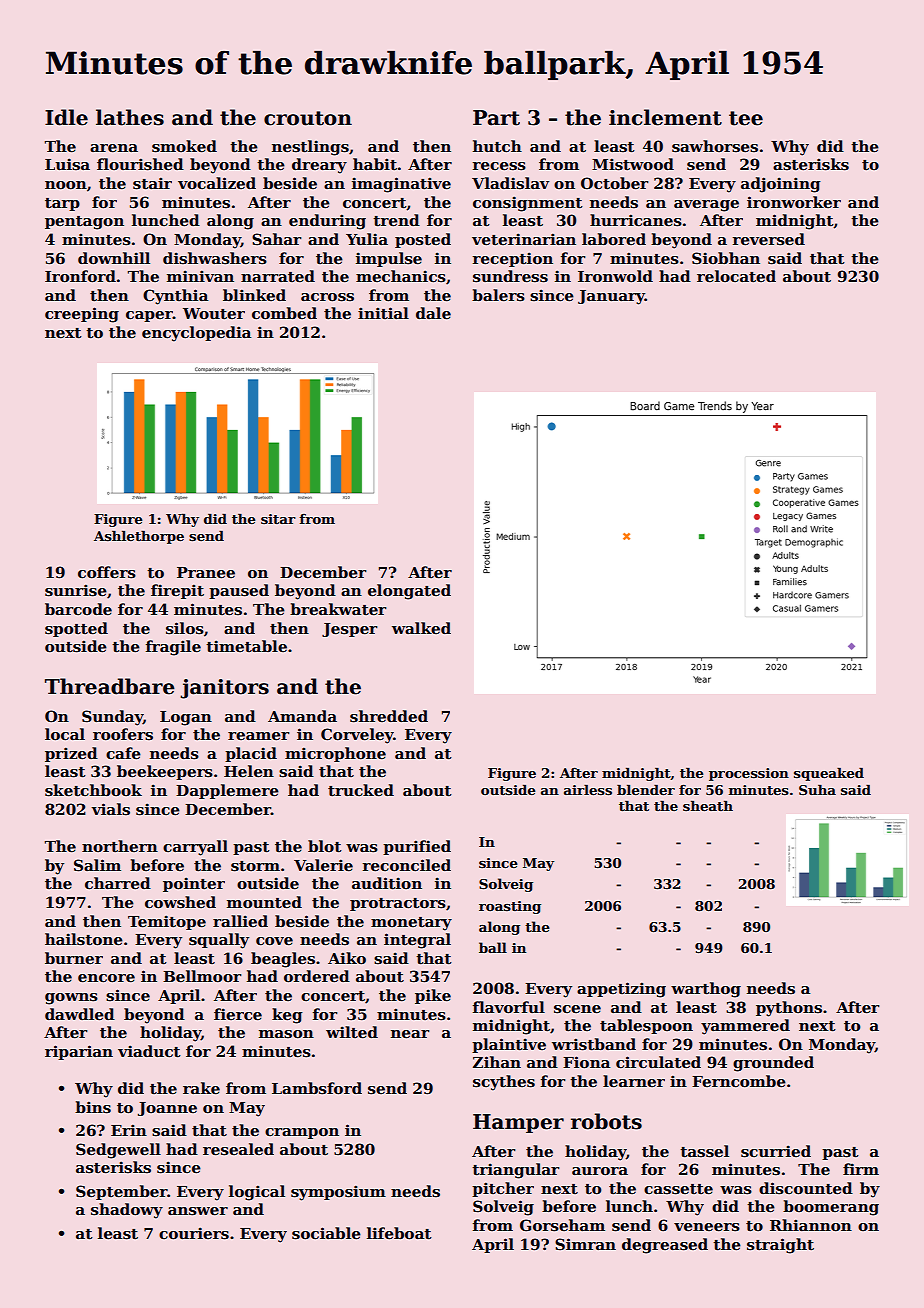  I want to click on warthog, so click(706, 990).
